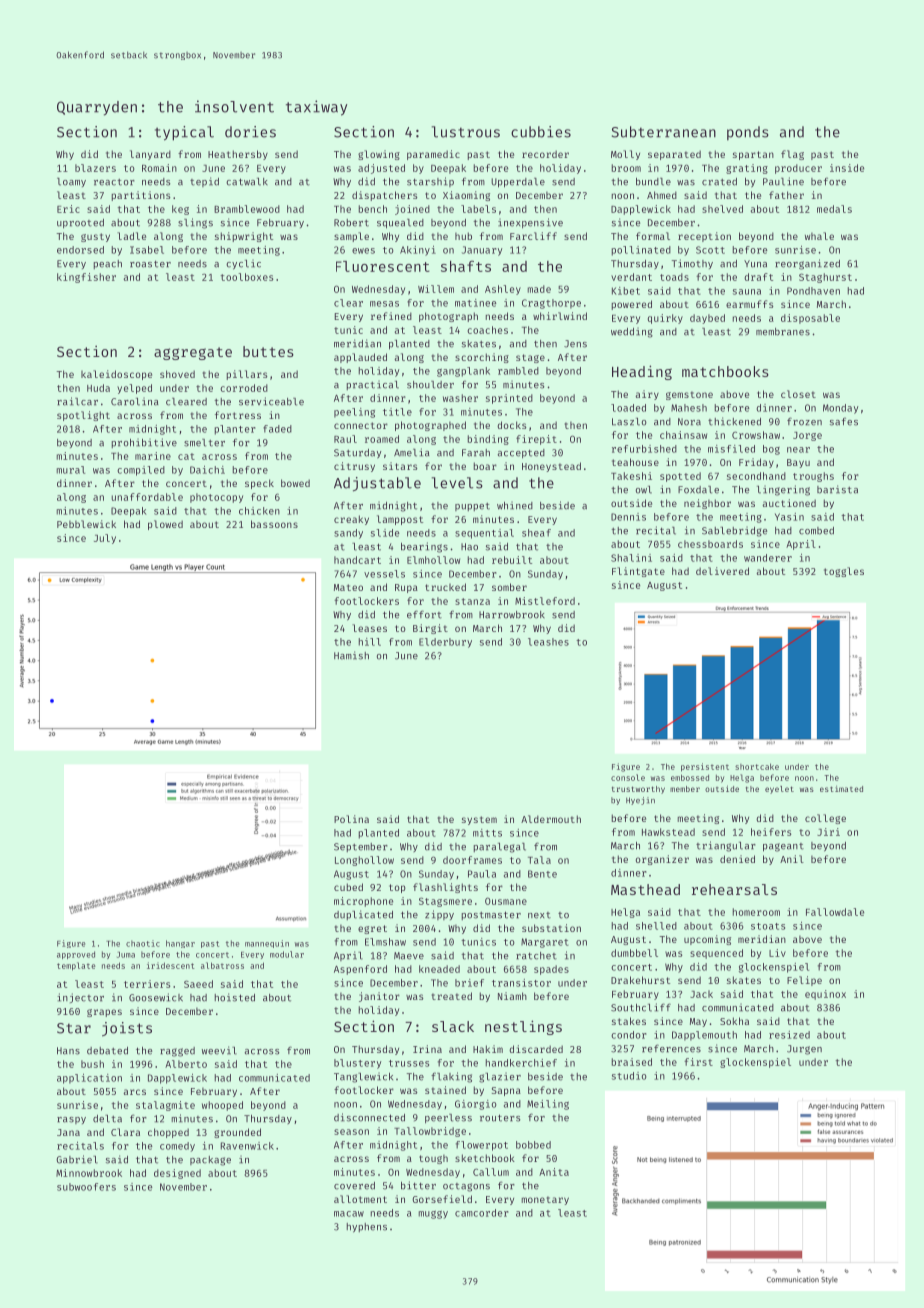 The image size is (924, 1308). I want to click on delivered, so click(722, 571).
